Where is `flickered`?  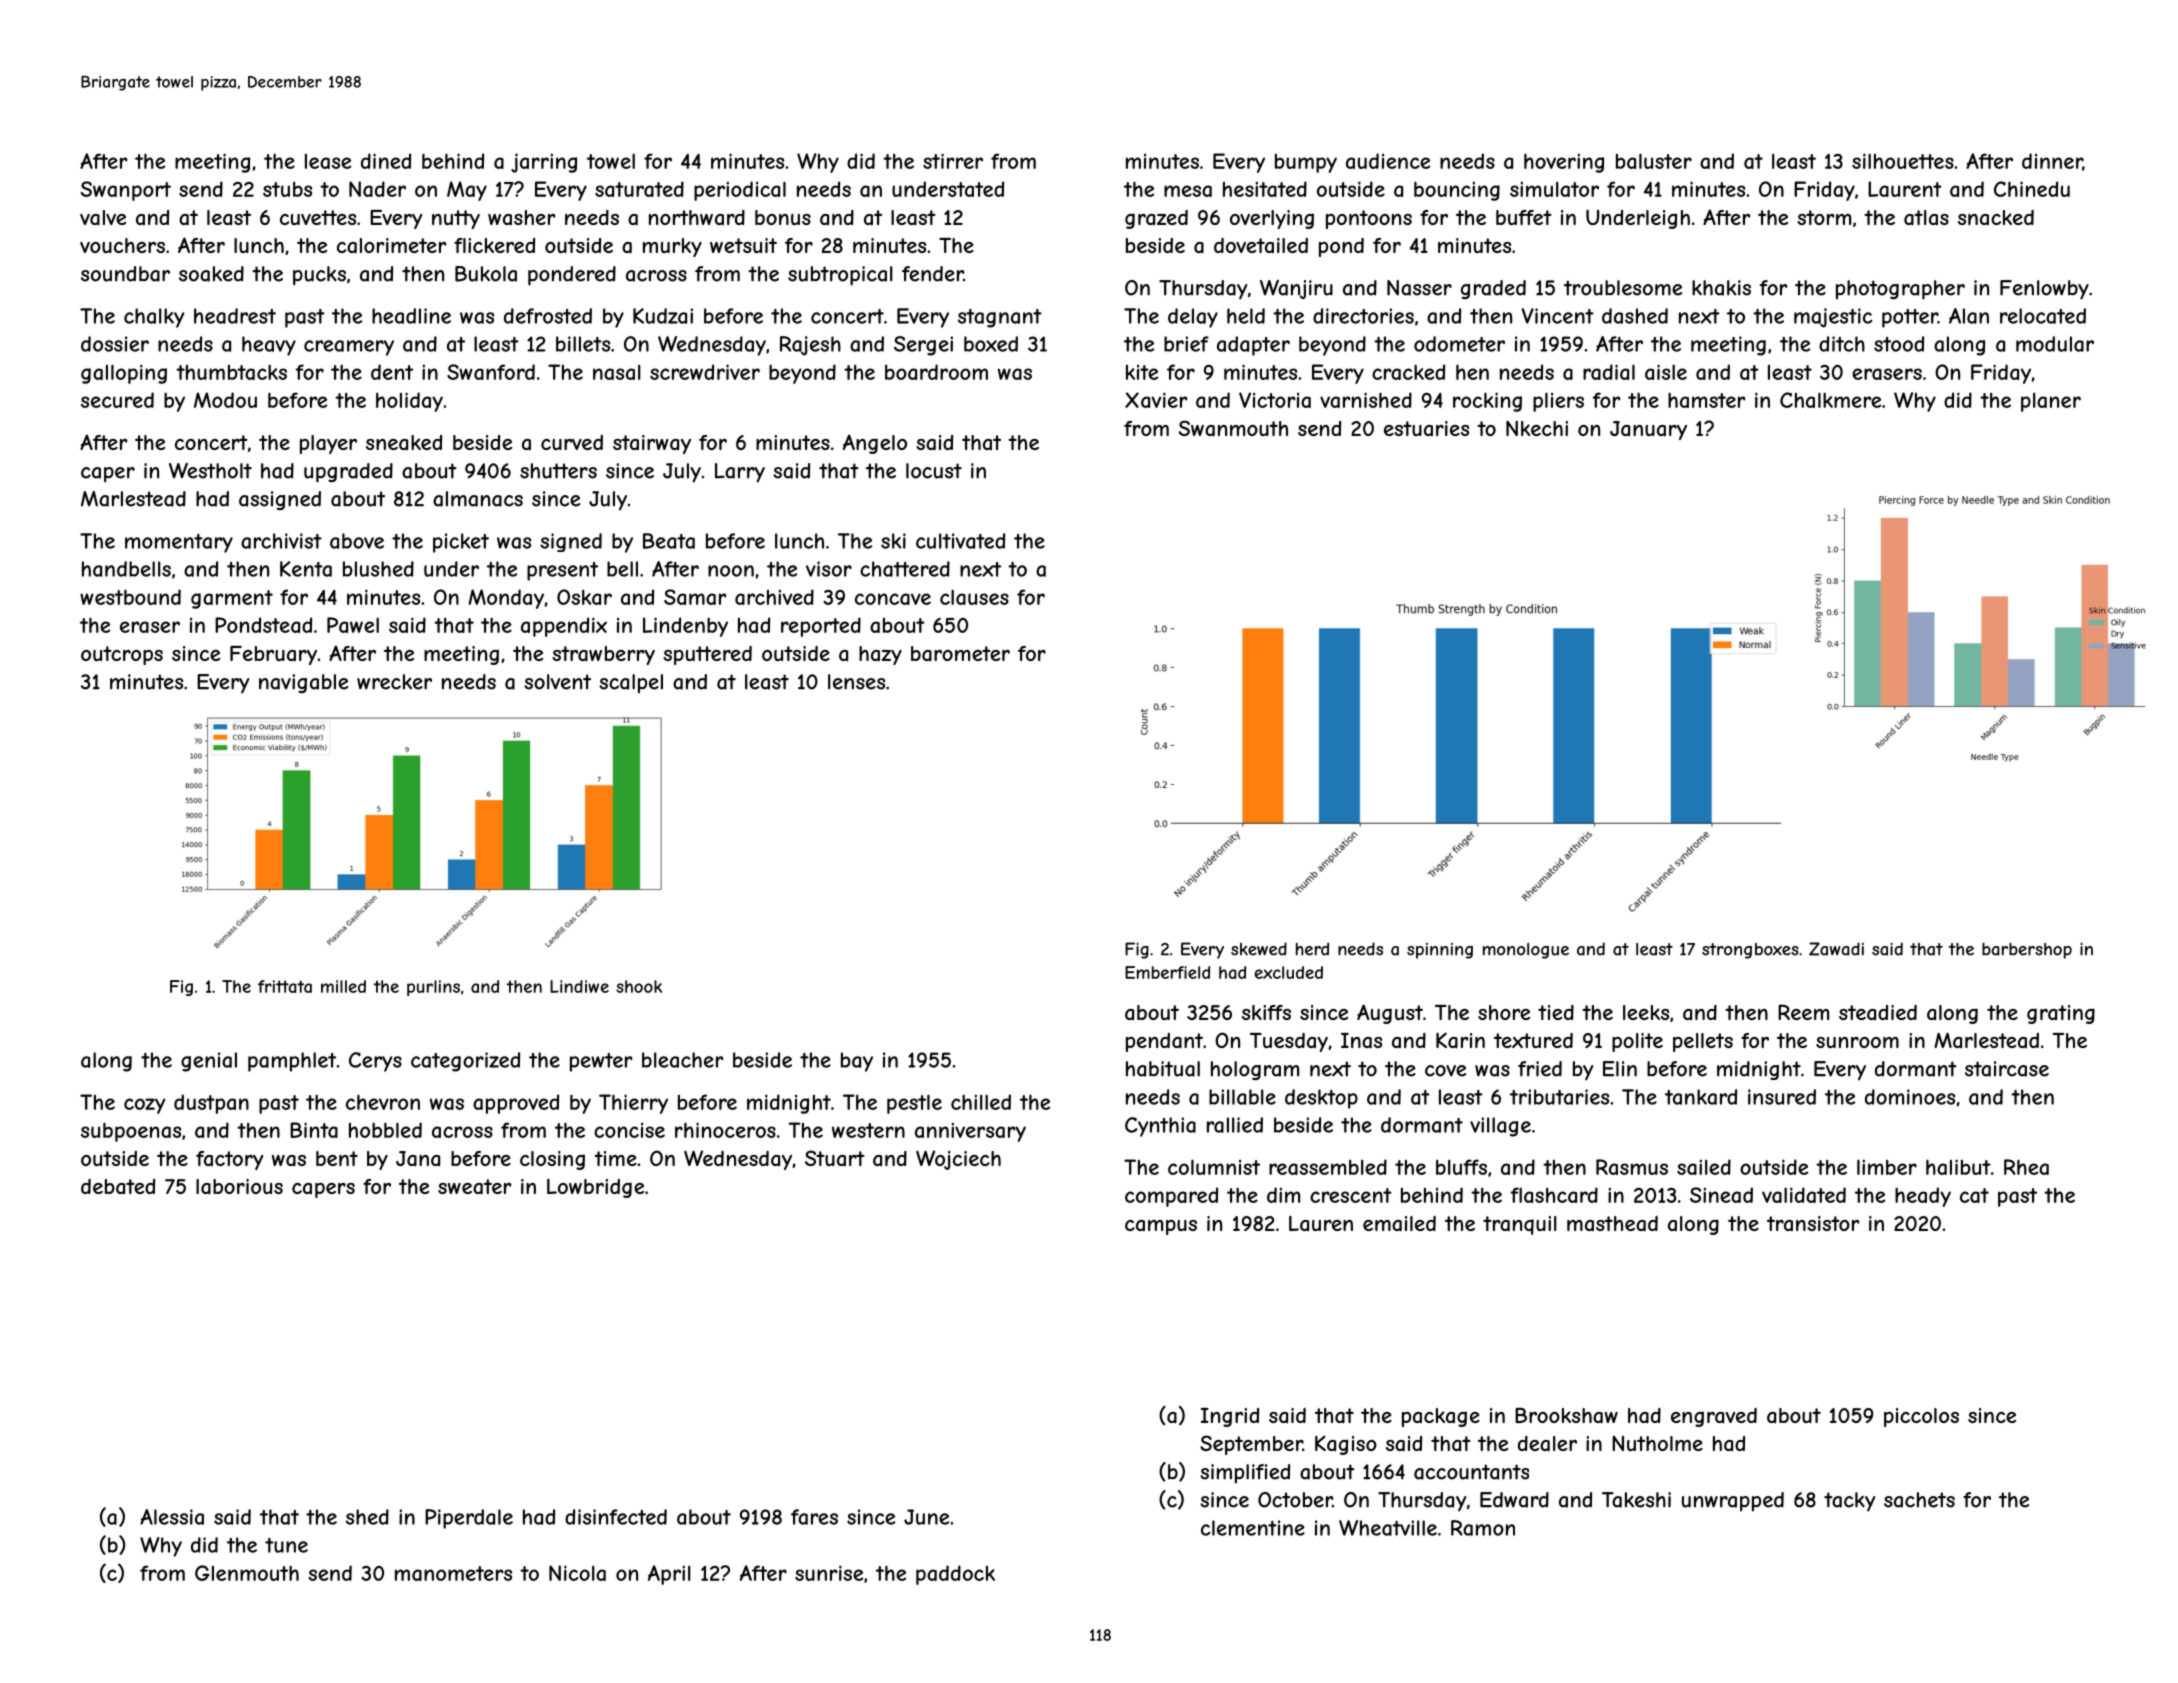
flickered is located at coordinates (494, 245).
